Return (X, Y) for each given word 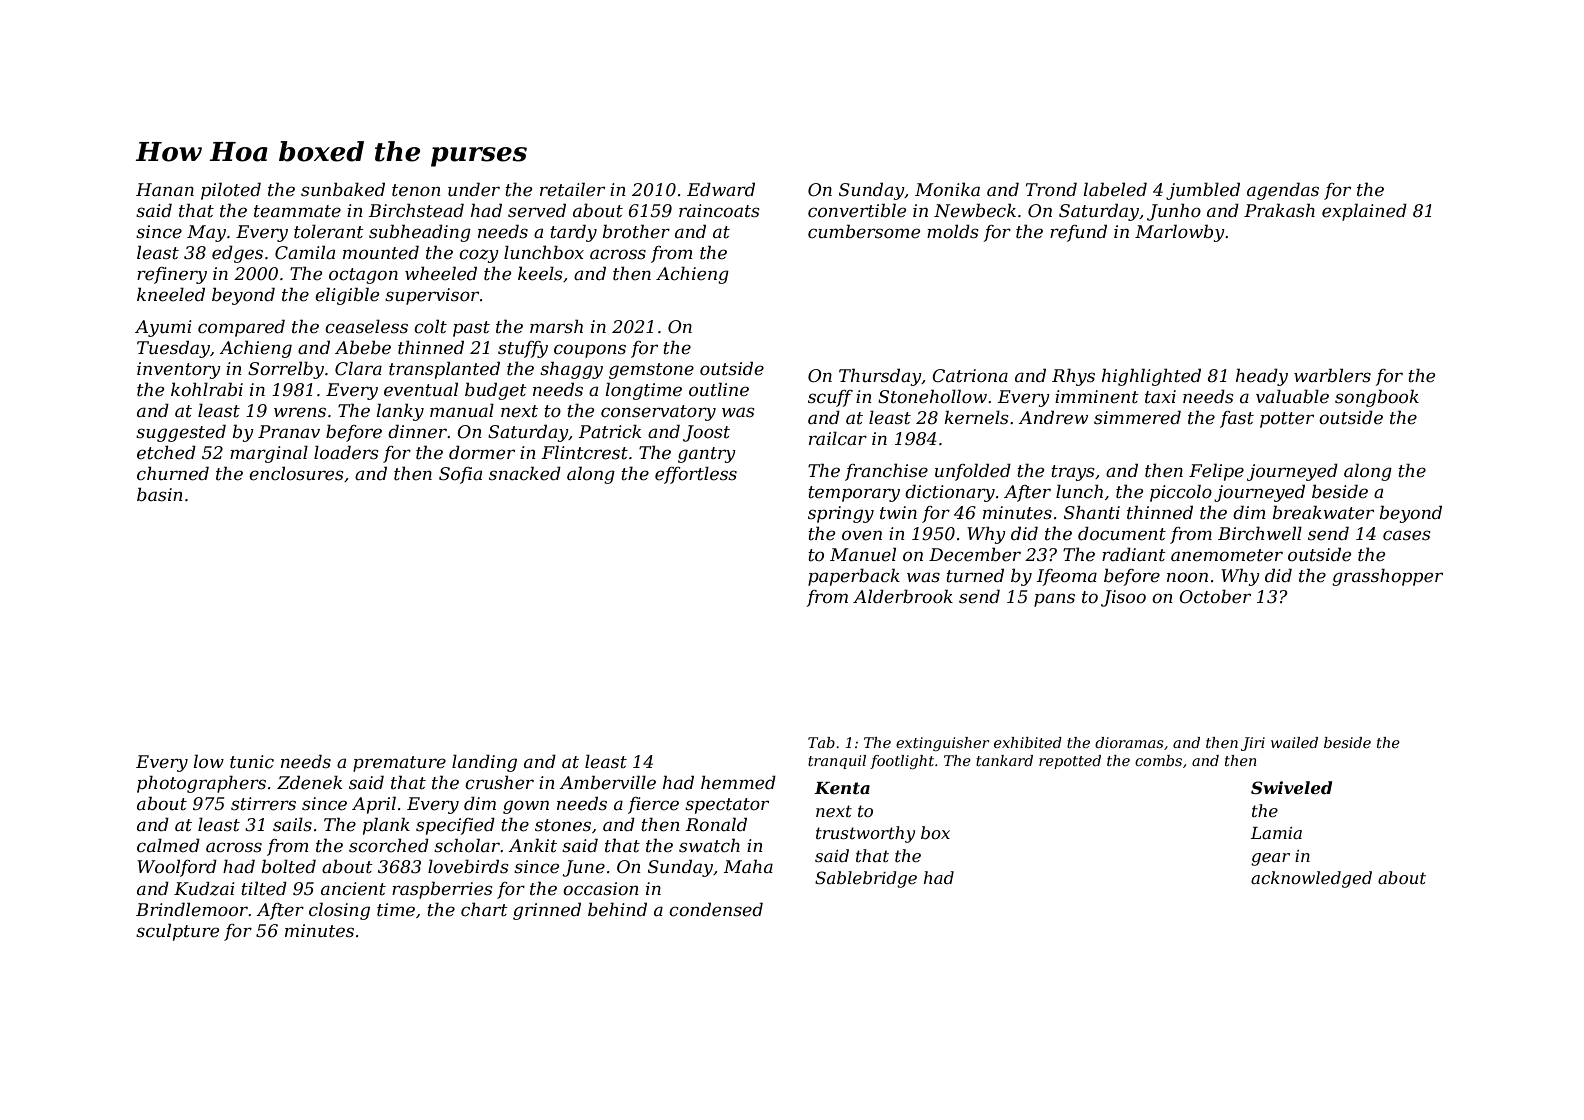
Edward (721, 189)
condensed (716, 909)
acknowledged (1311, 879)
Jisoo (1123, 598)
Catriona (970, 375)
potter (1287, 420)
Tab (821, 742)
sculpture (177, 932)
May (206, 233)
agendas (1283, 191)
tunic (252, 762)
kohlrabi (207, 389)
